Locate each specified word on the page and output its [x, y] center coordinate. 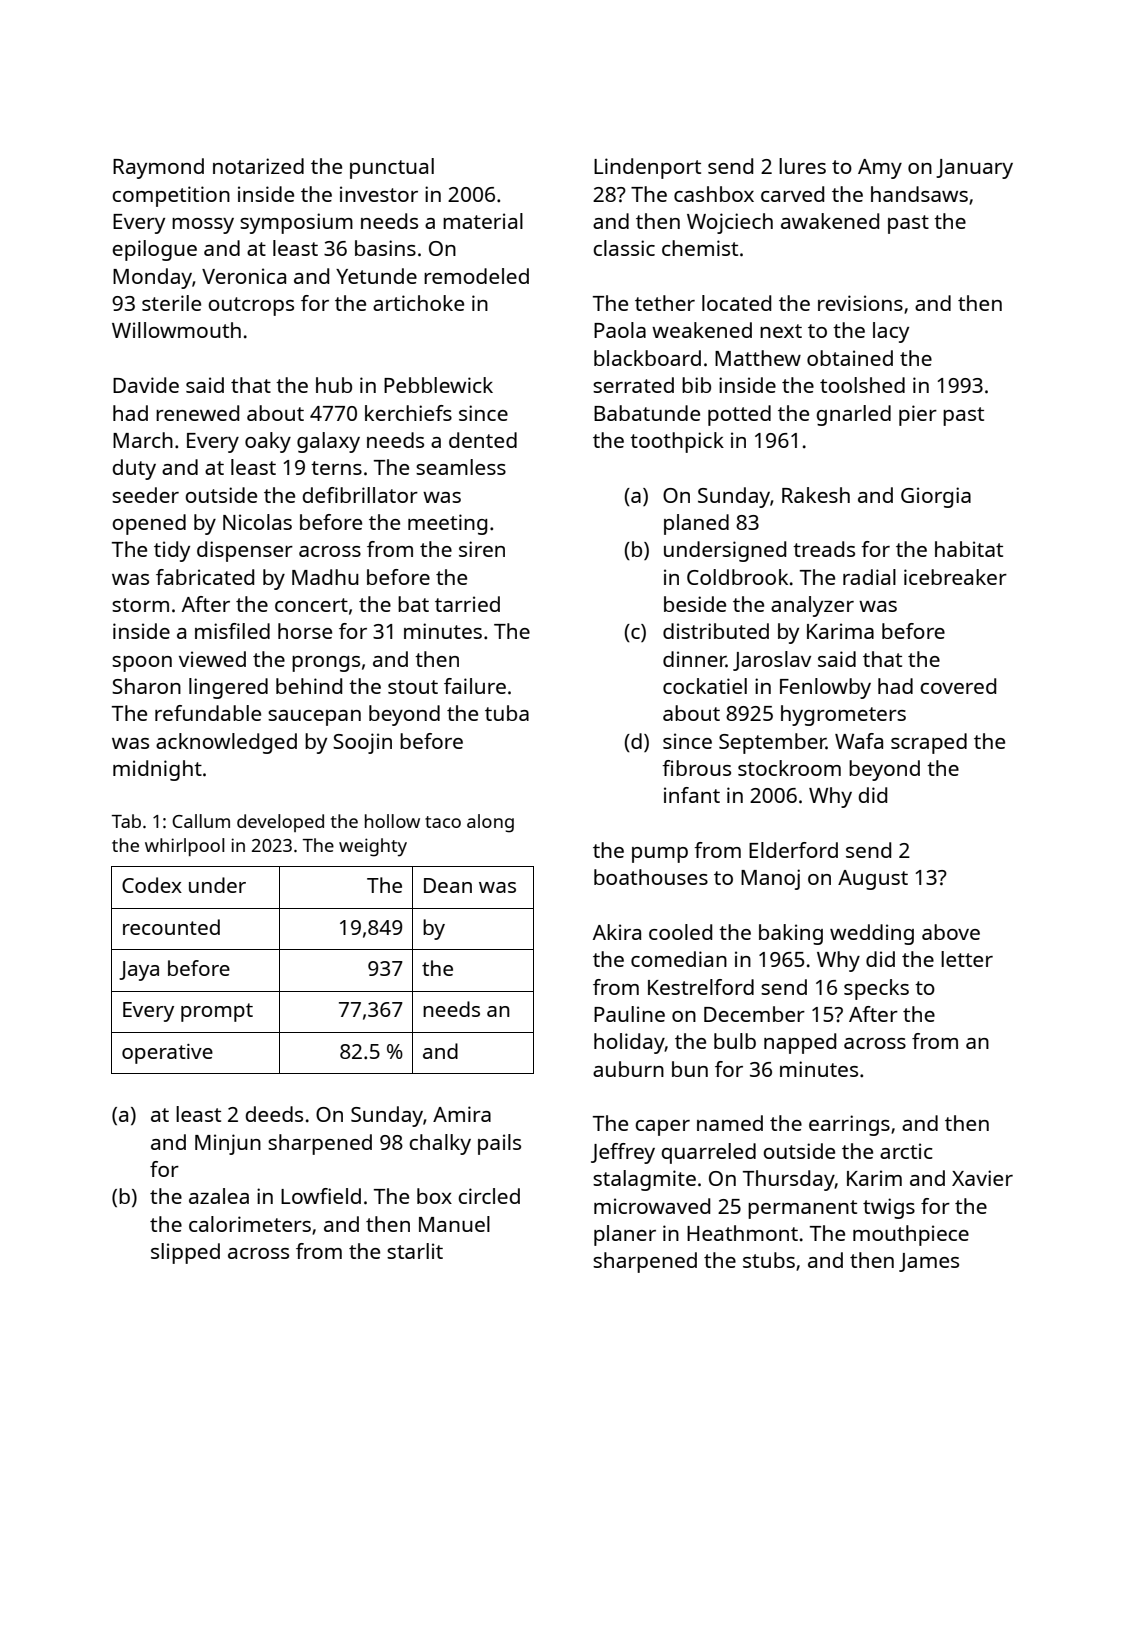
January [974, 169]
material [483, 221]
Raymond [158, 168]
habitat [969, 549]
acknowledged [226, 743]
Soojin [362, 743]
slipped [185, 1253]
